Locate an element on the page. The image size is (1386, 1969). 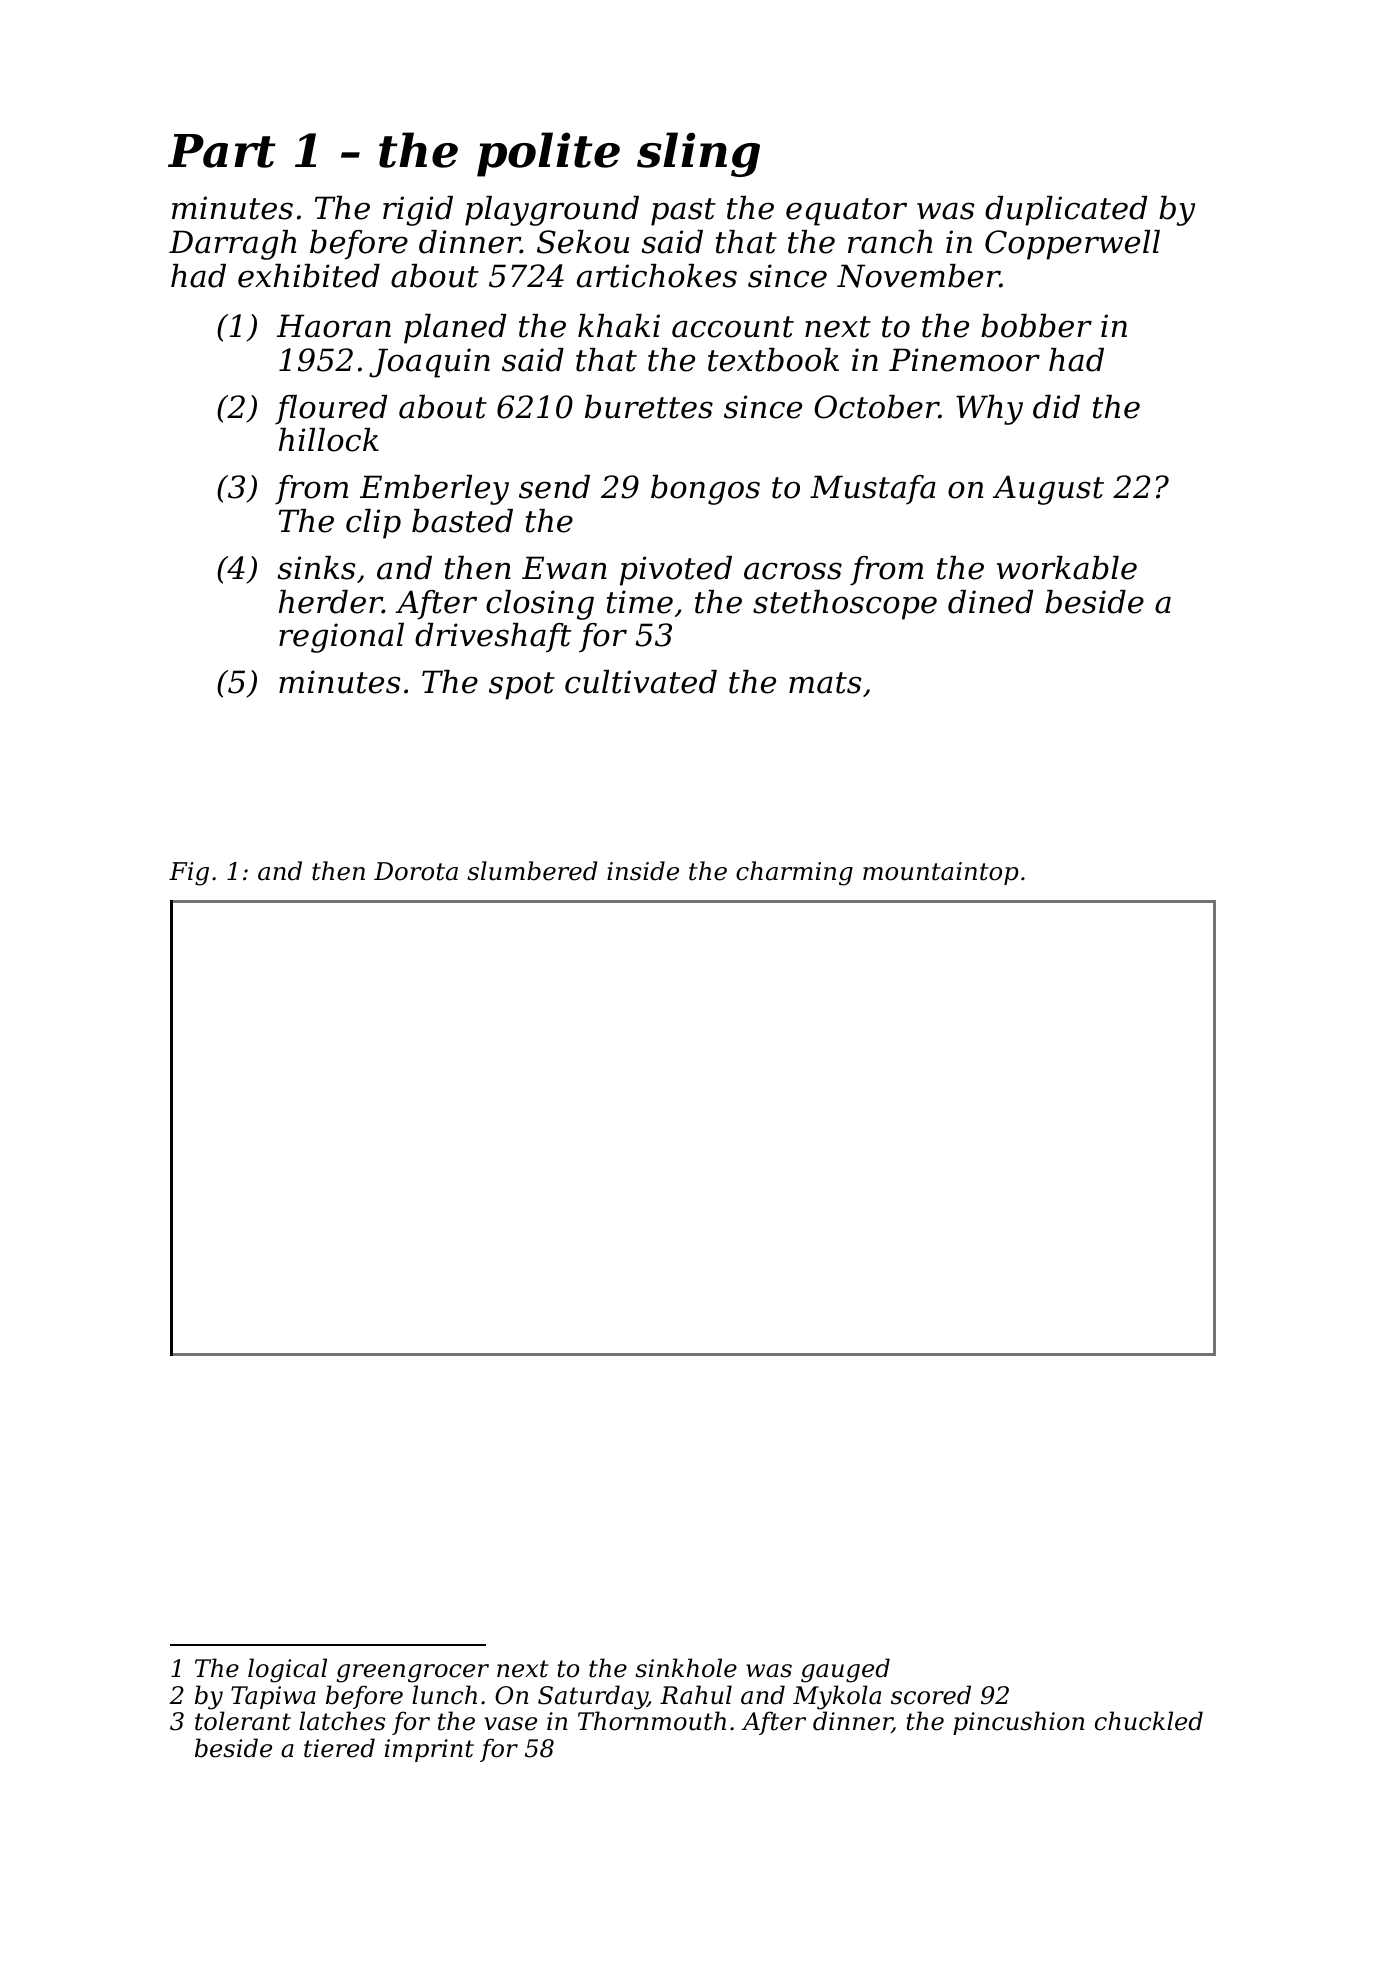
logical is located at coordinates (287, 1670).
